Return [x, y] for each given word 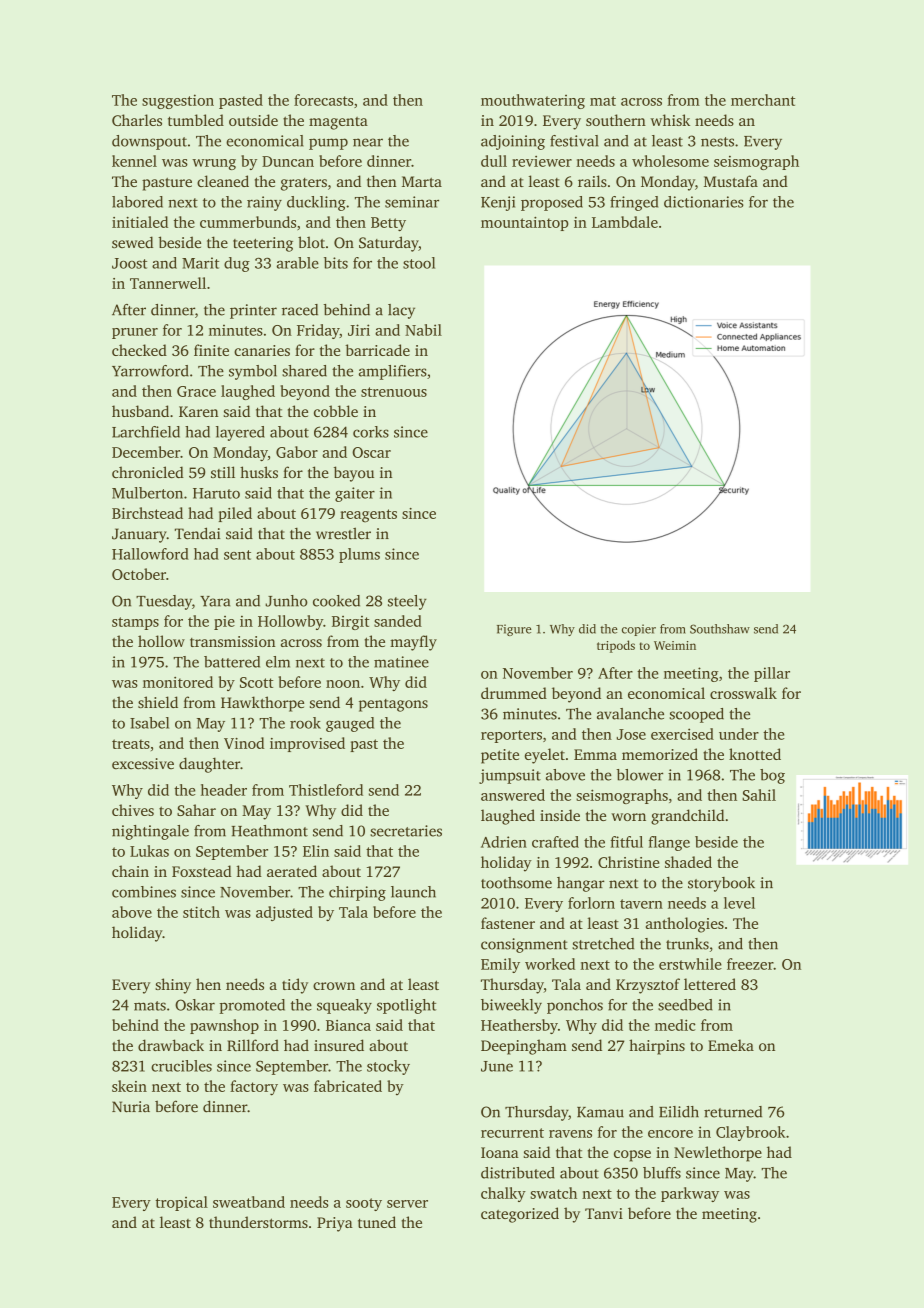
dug [237, 264]
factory [254, 1088]
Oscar [371, 452]
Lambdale [625, 222]
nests [717, 142]
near [368, 142]
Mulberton [147, 493]
